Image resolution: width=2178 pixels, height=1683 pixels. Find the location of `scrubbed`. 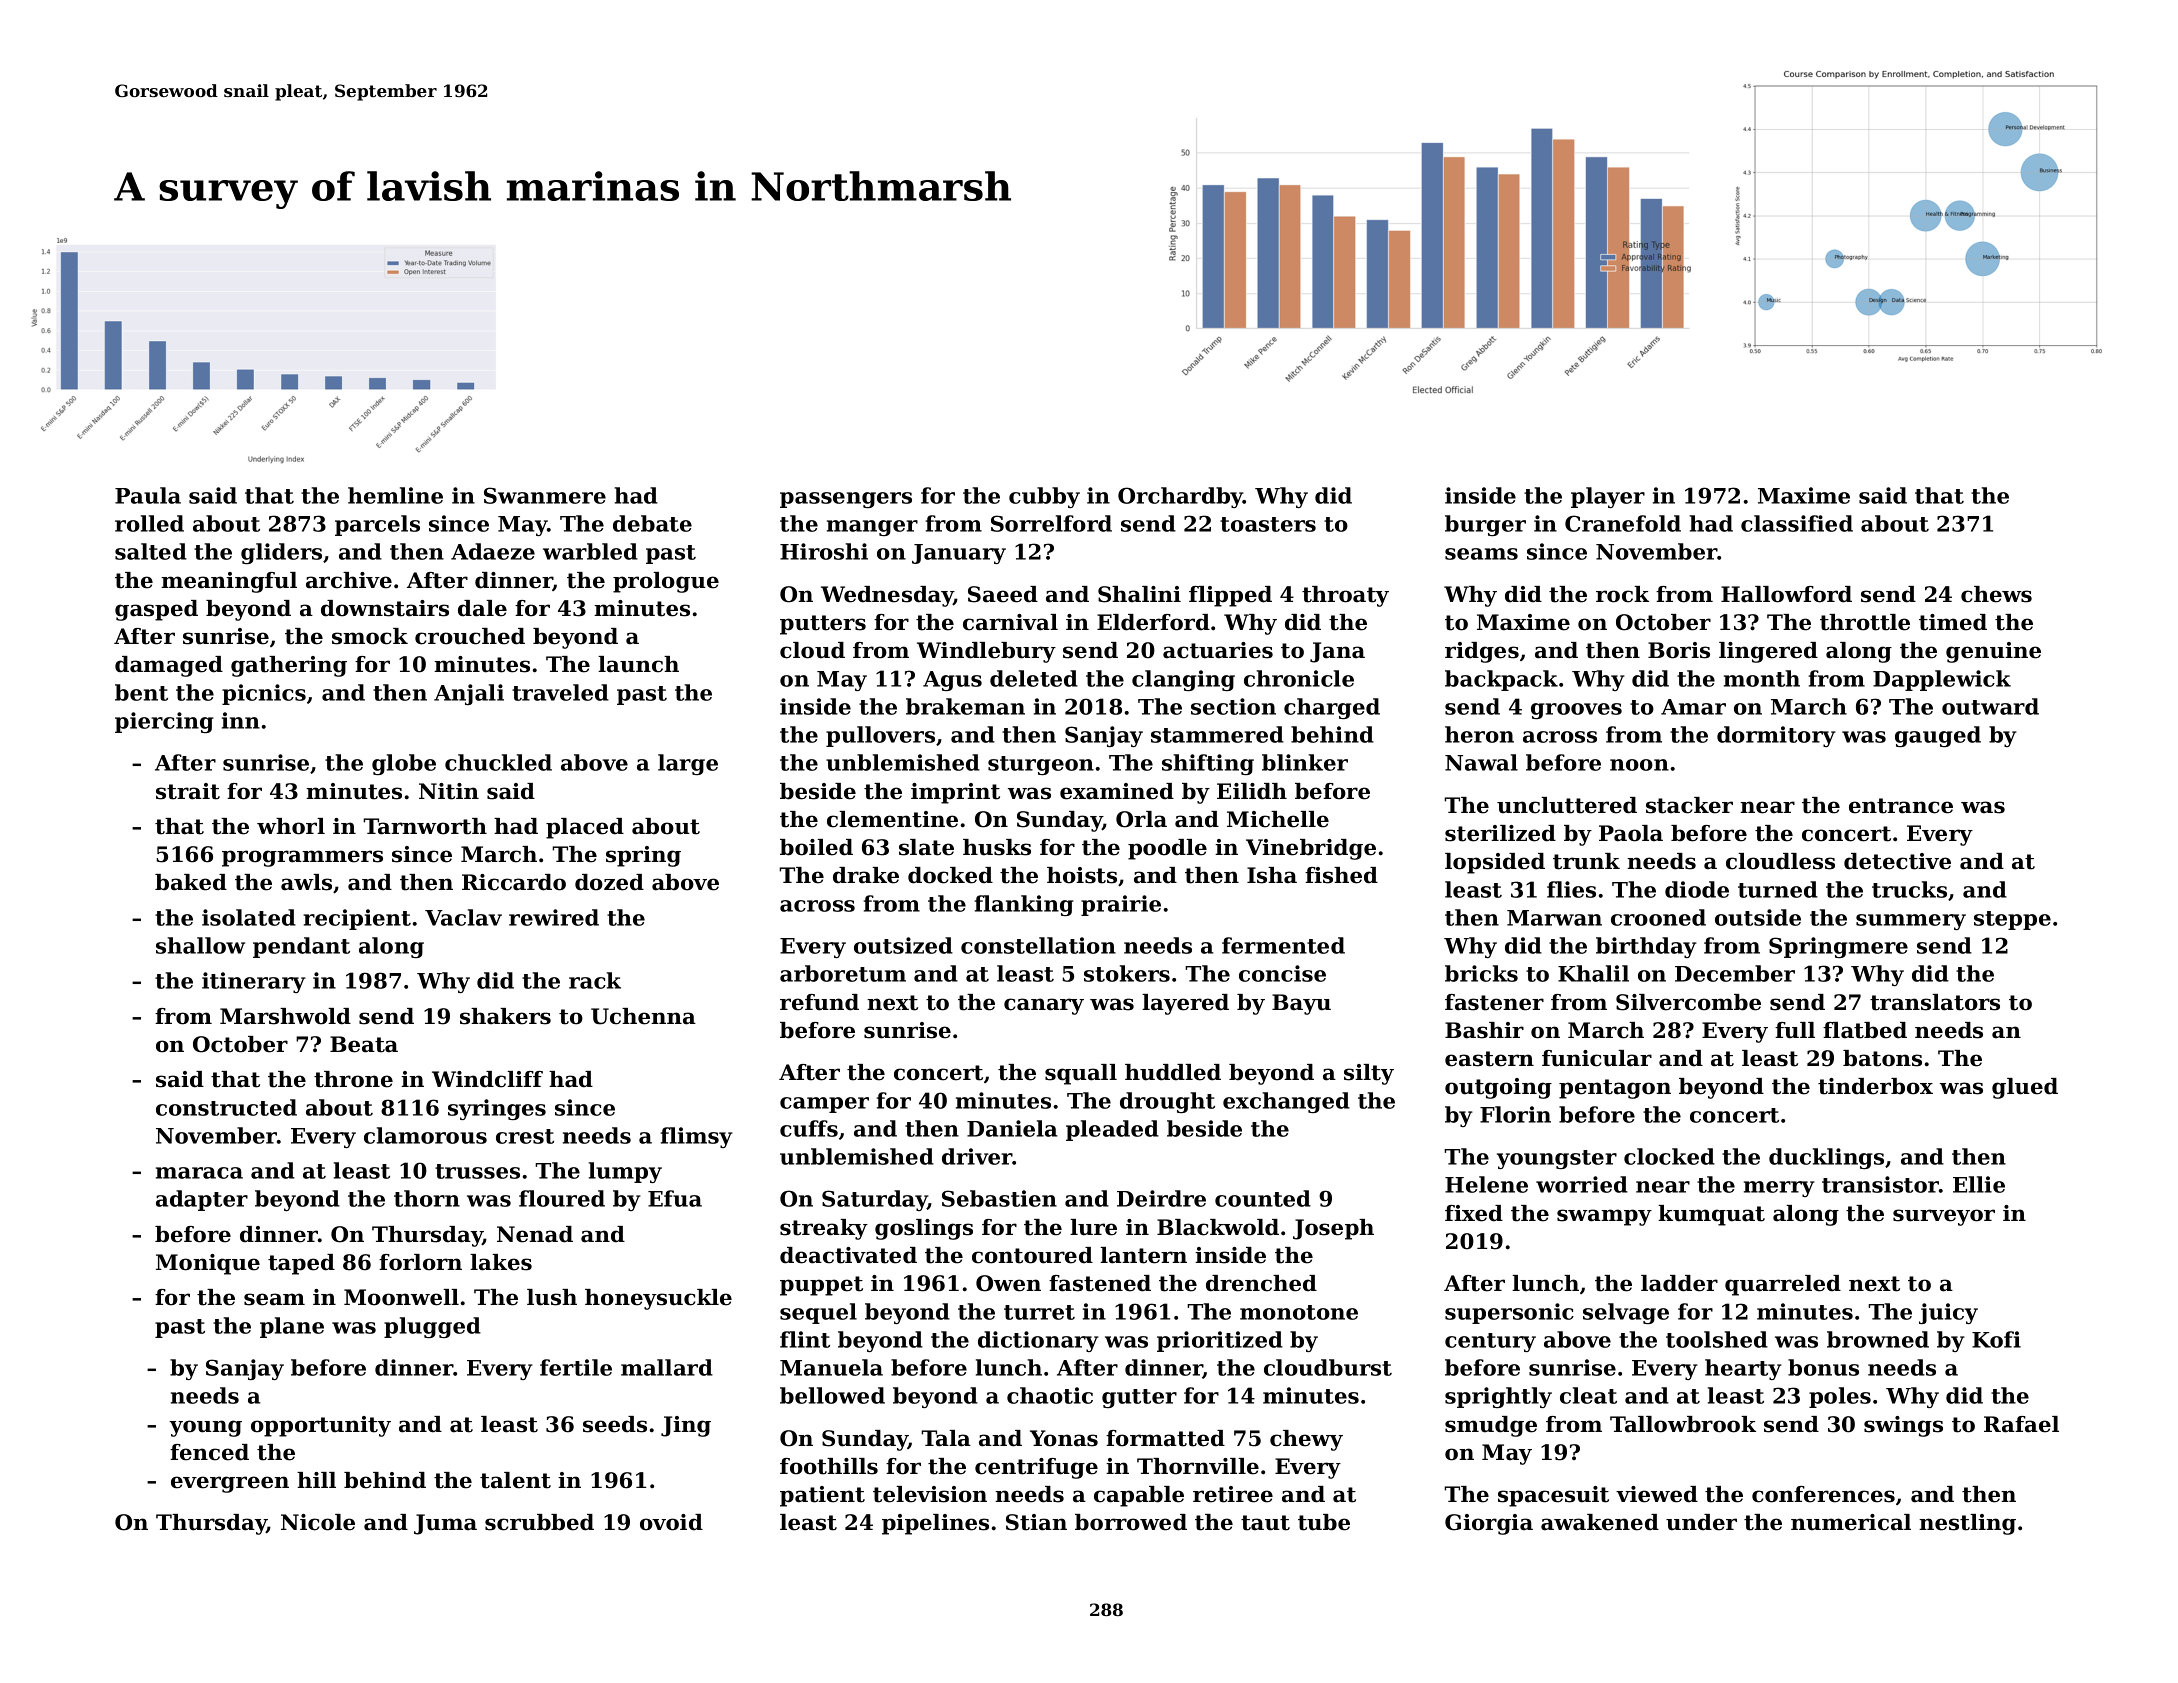

scrubbed is located at coordinates (539, 1522).
